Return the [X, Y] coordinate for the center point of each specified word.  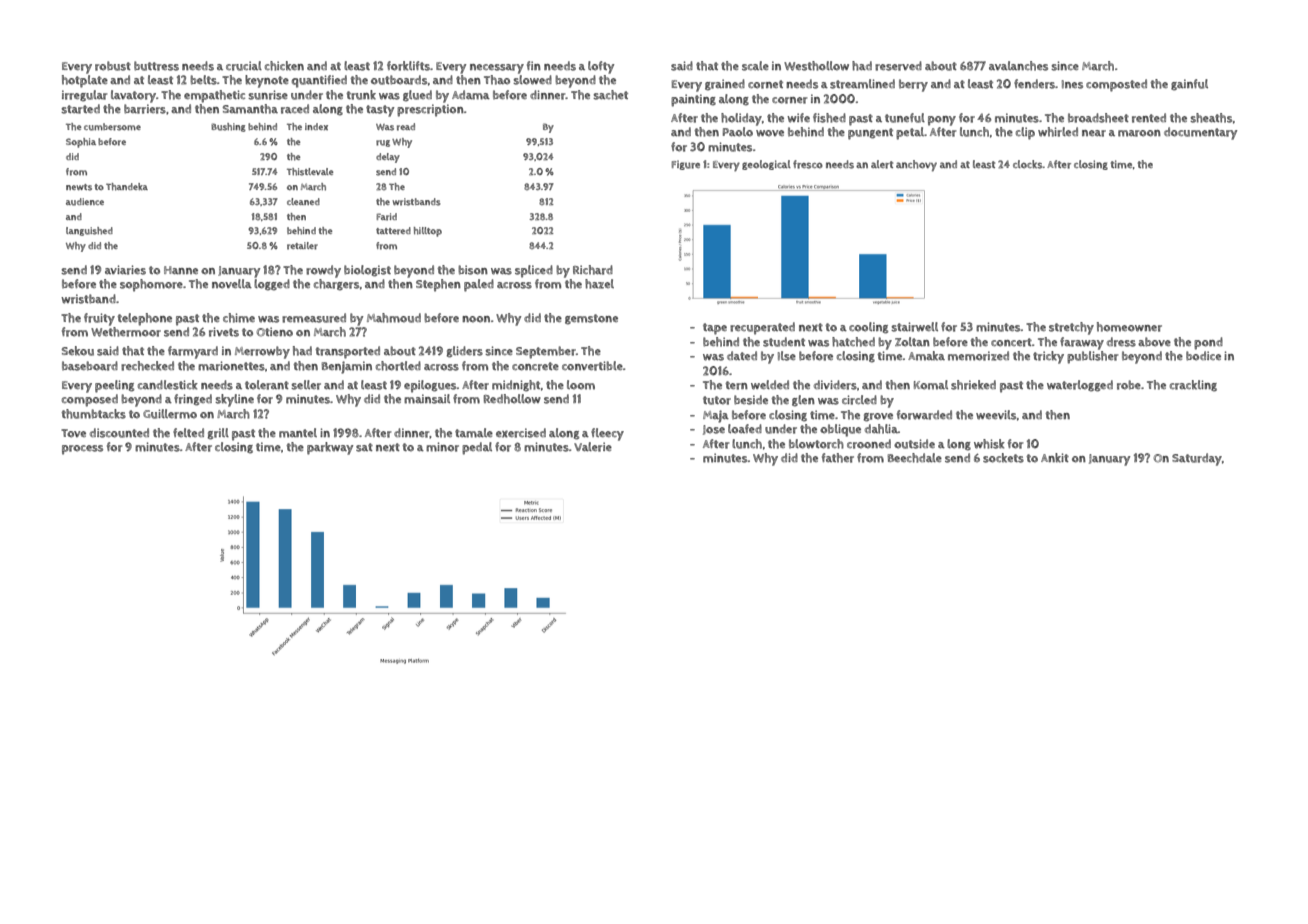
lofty [601, 67]
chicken [284, 66]
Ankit [1055, 458]
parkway [330, 448]
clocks [1028, 164]
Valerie [593, 447]
